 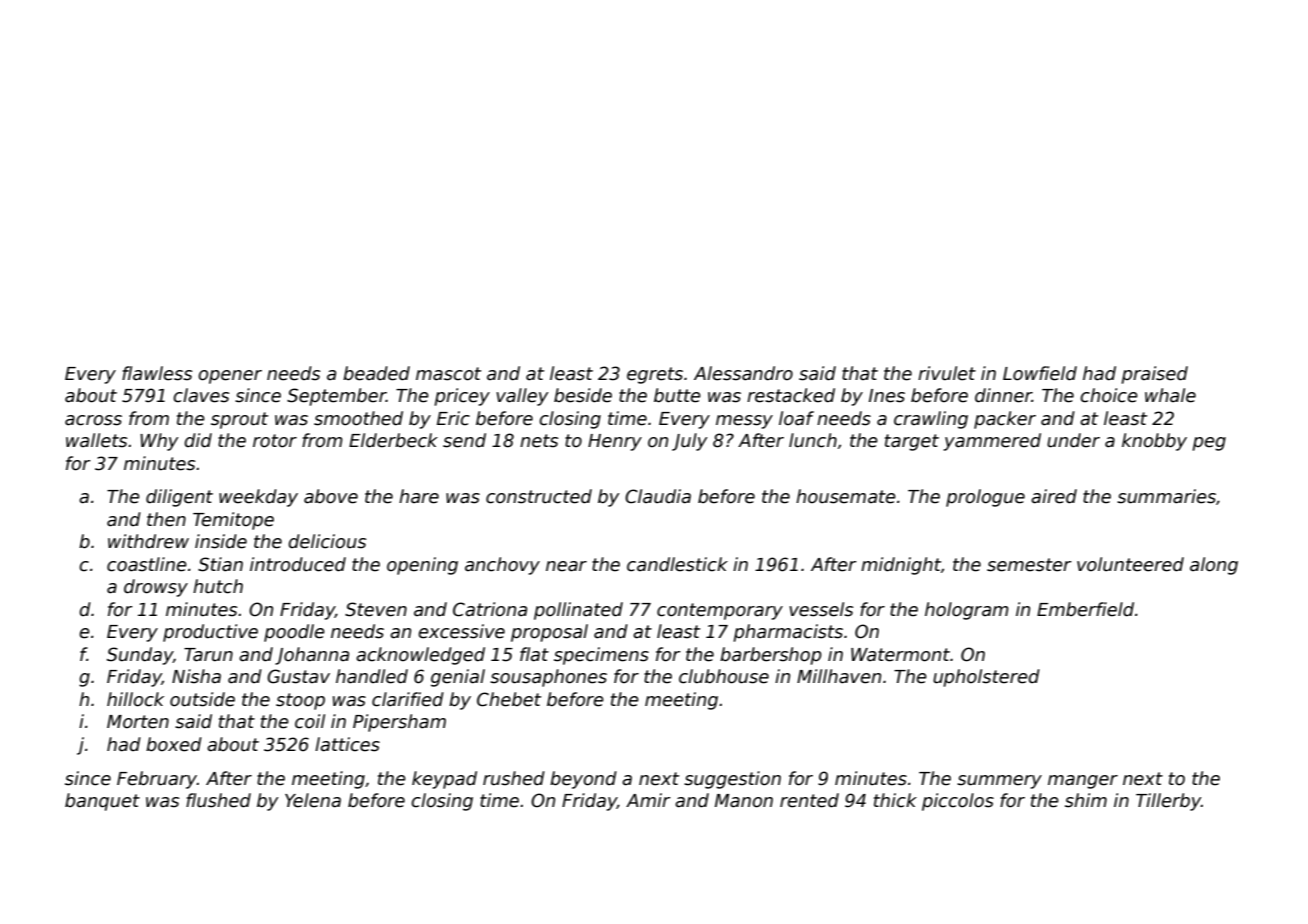 I want to click on Elderbeck, so click(x=393, y=440).
